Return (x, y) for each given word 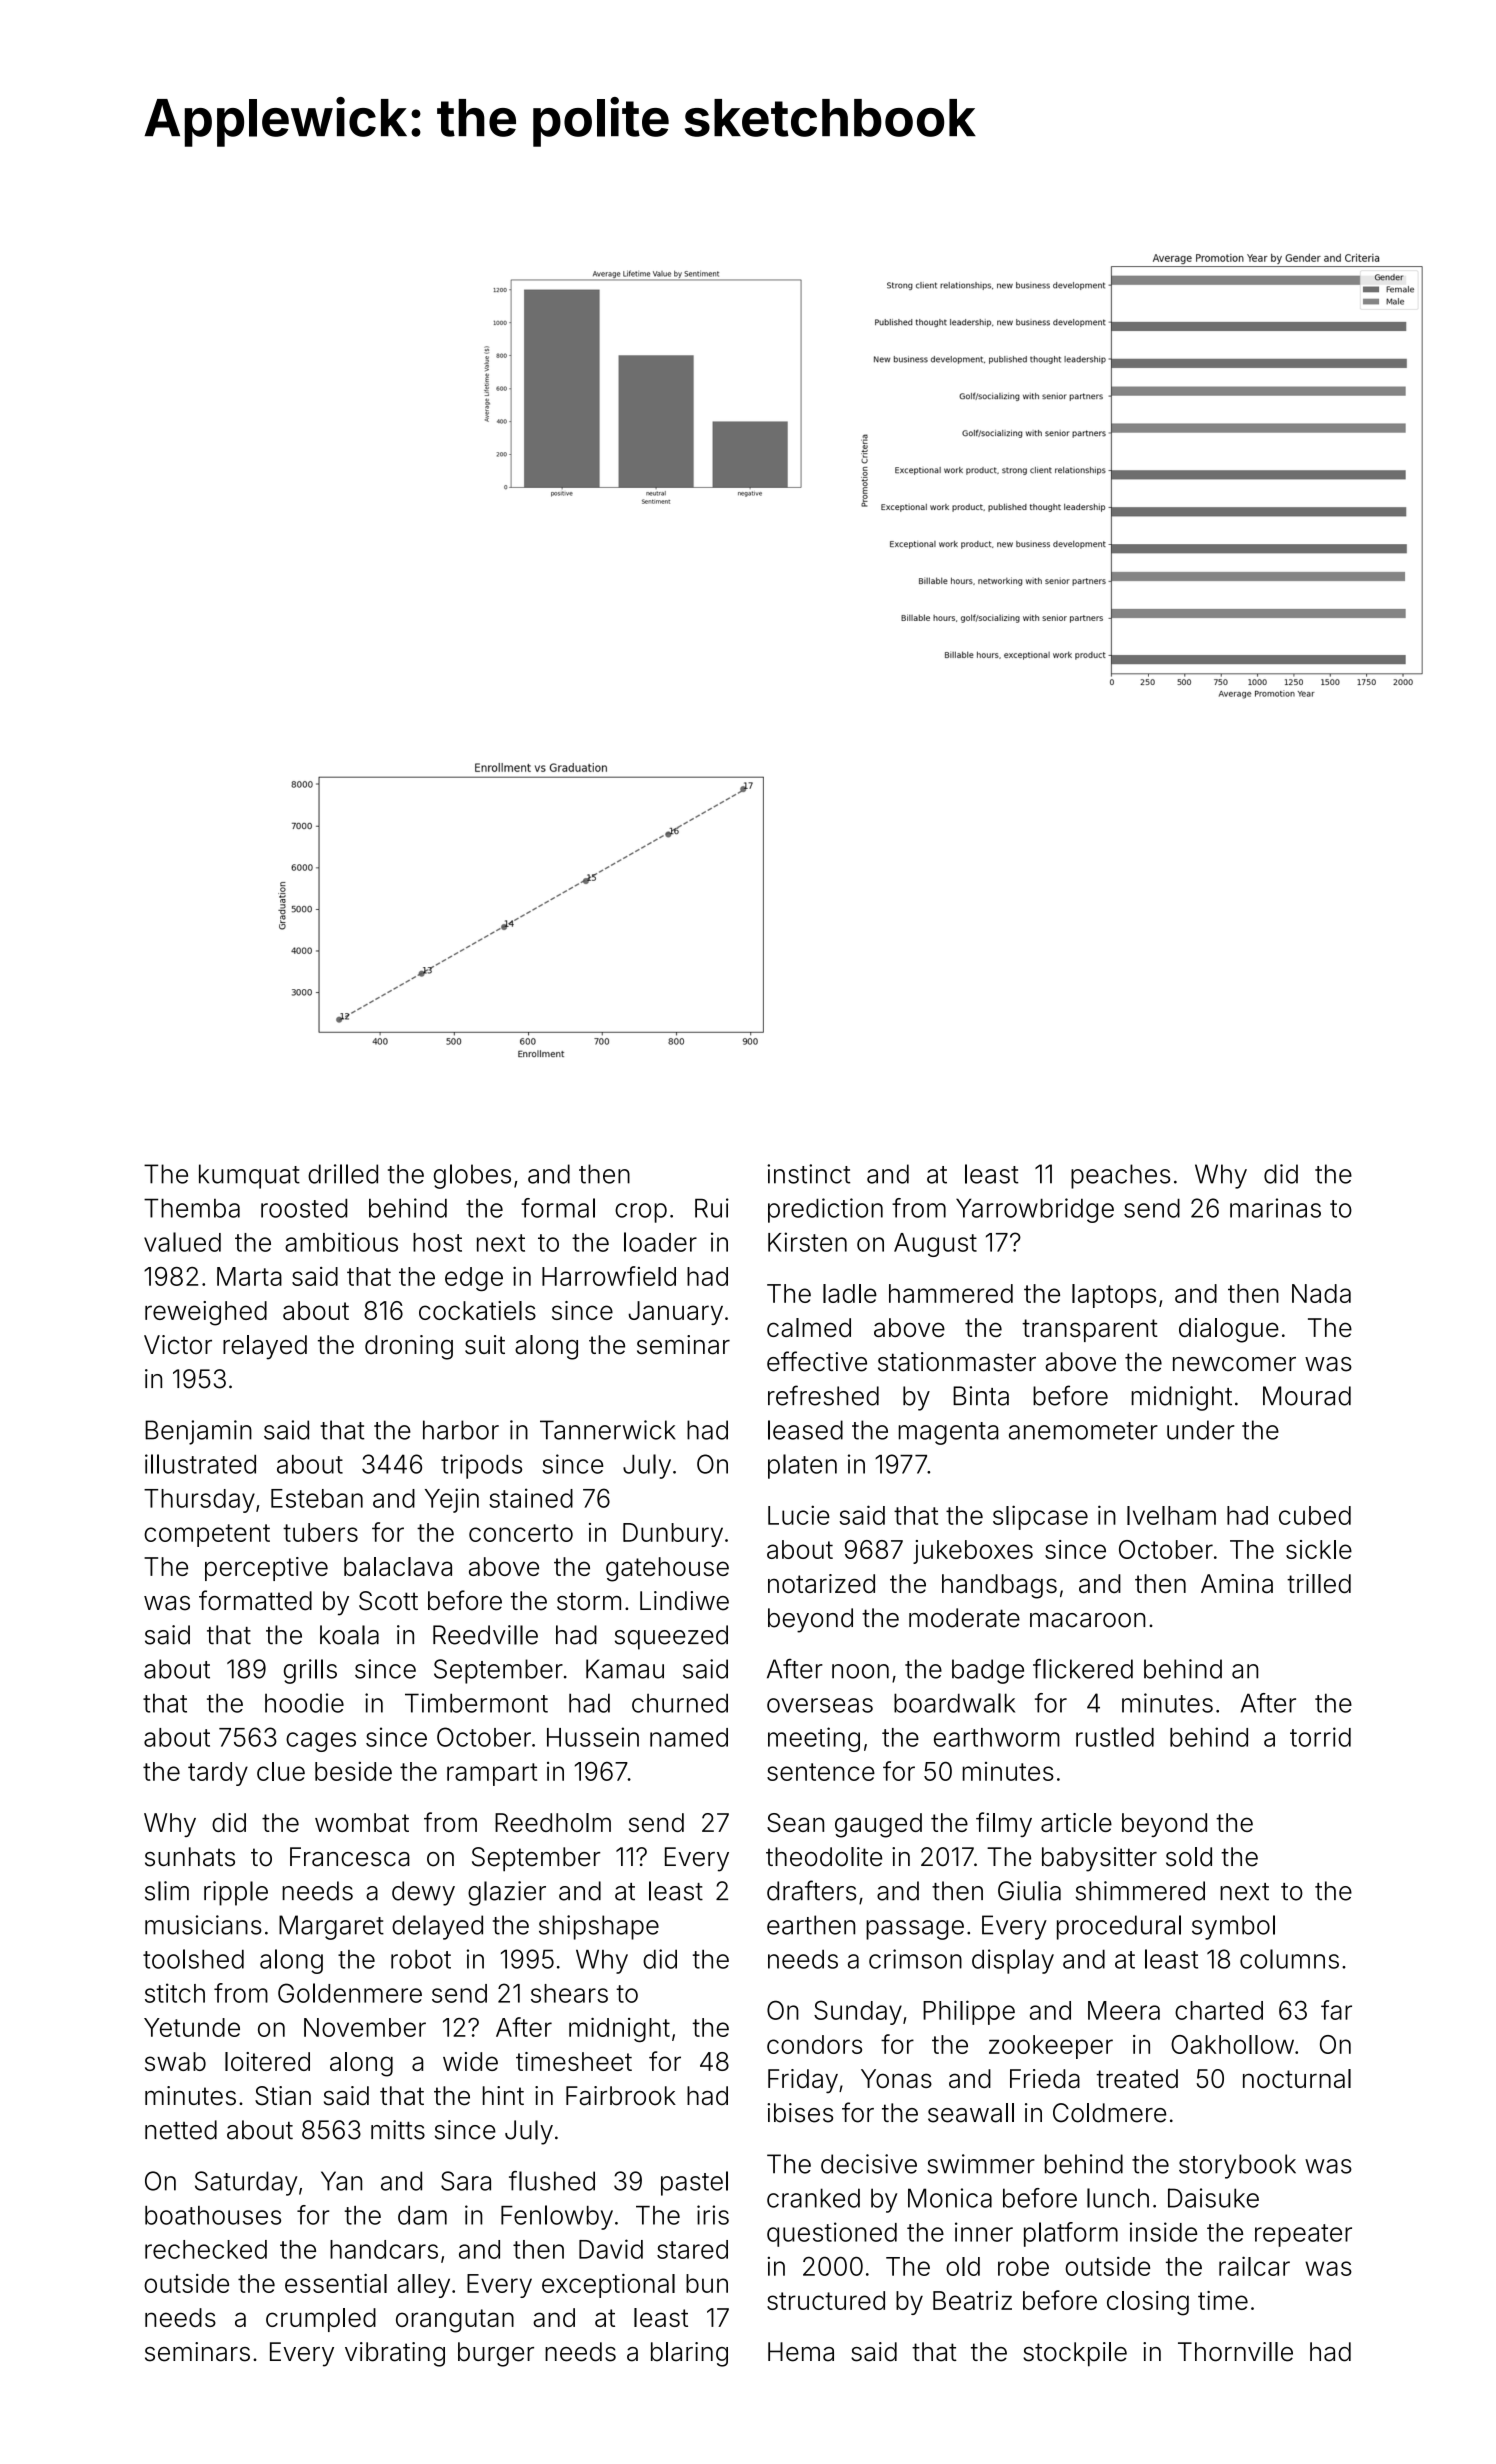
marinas (1275, 1208)
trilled (1319, 1583)
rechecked (206, 2249)
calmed (809, 1327)
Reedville (485, 1635)
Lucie (799, 1515)
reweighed (206, 1313)
